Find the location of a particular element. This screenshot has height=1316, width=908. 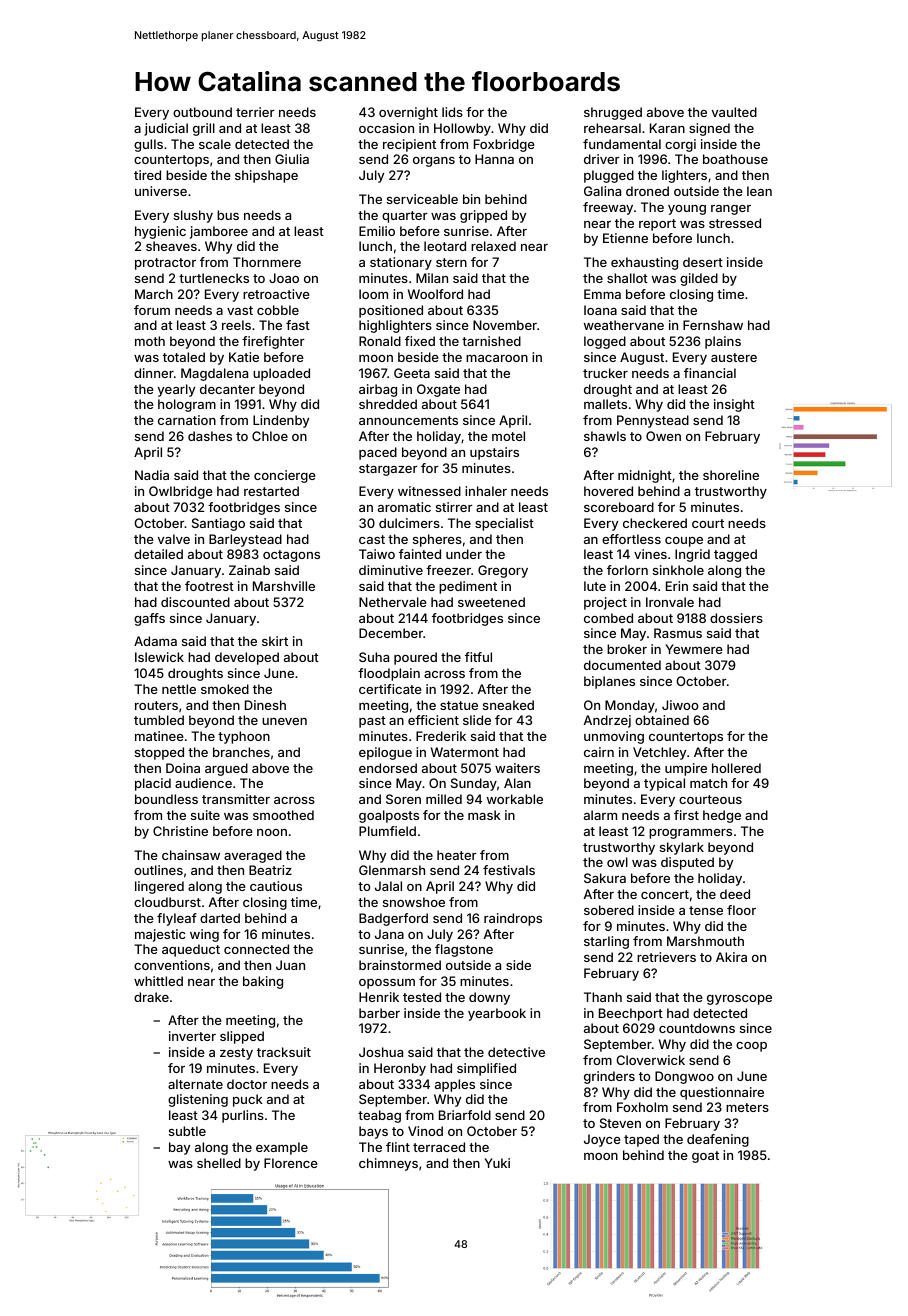

organs is located at coordinates (434, 162).
